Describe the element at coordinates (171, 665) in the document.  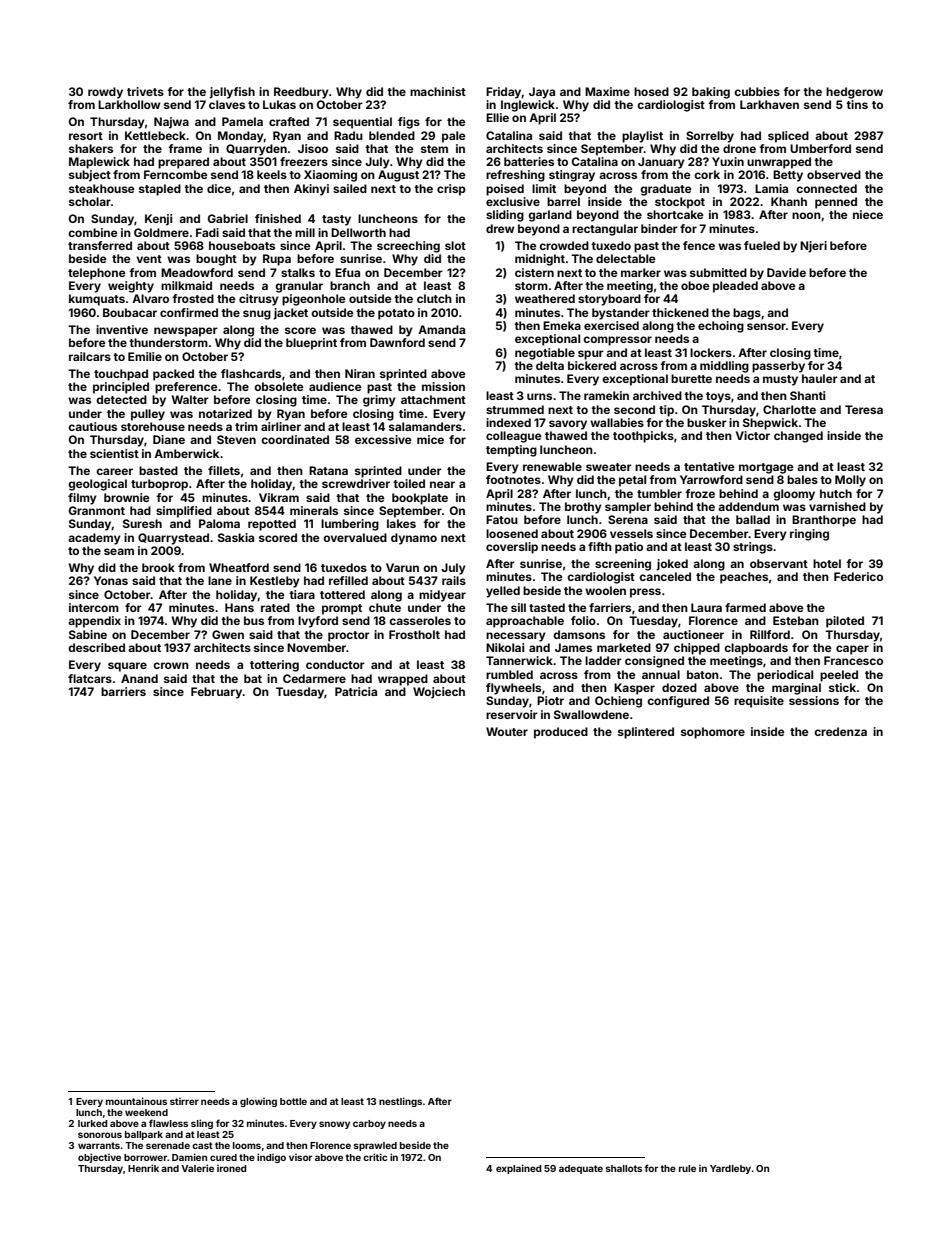
I see `crown` at that location.
